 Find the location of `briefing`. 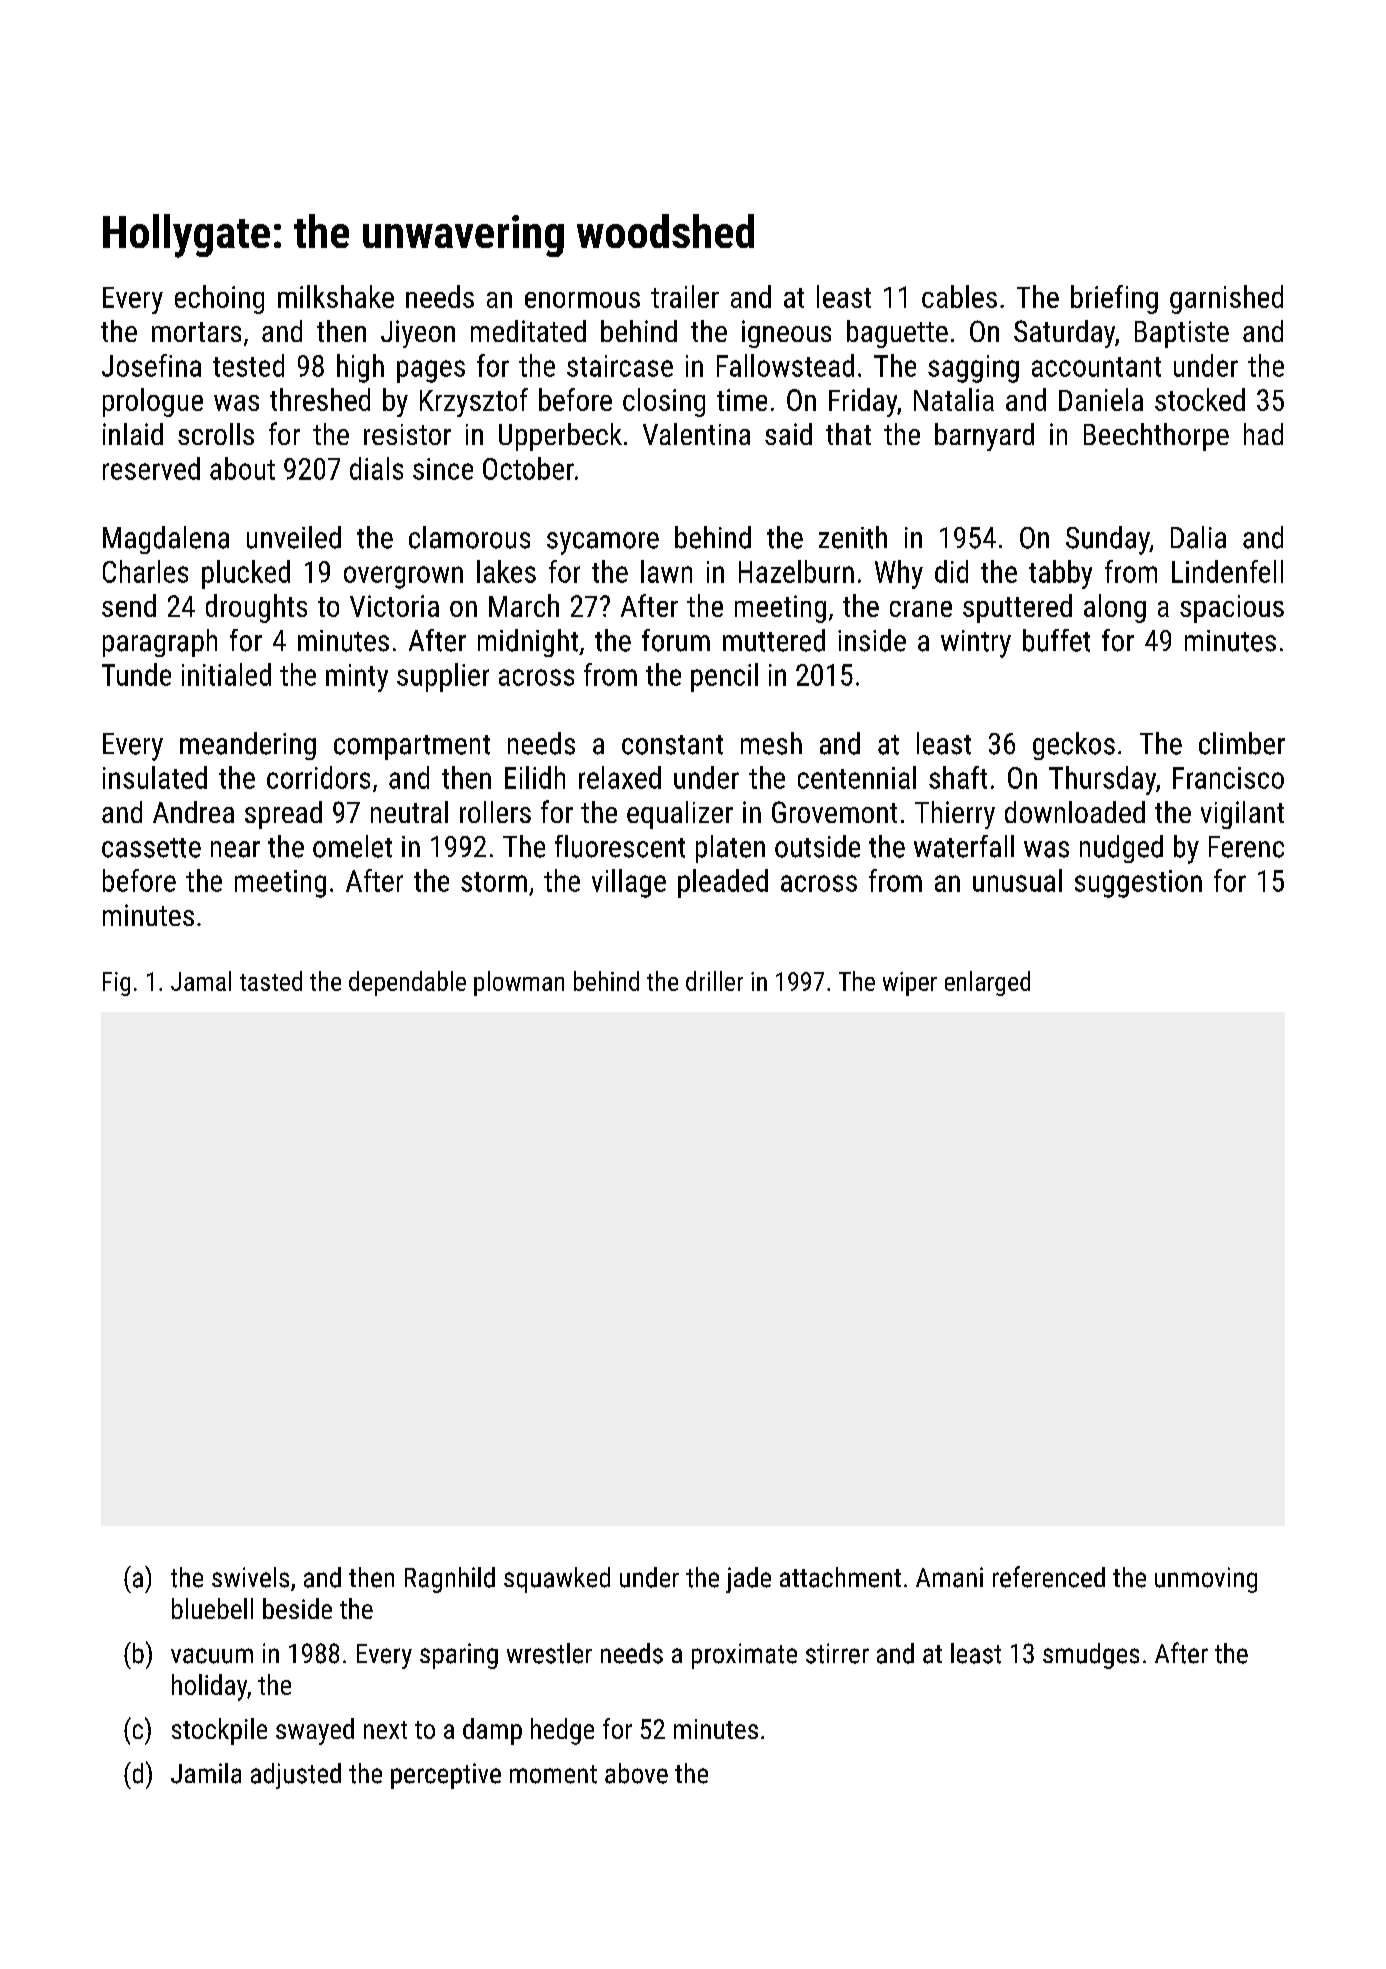

briefing is located at coordinates (1114, 299).
